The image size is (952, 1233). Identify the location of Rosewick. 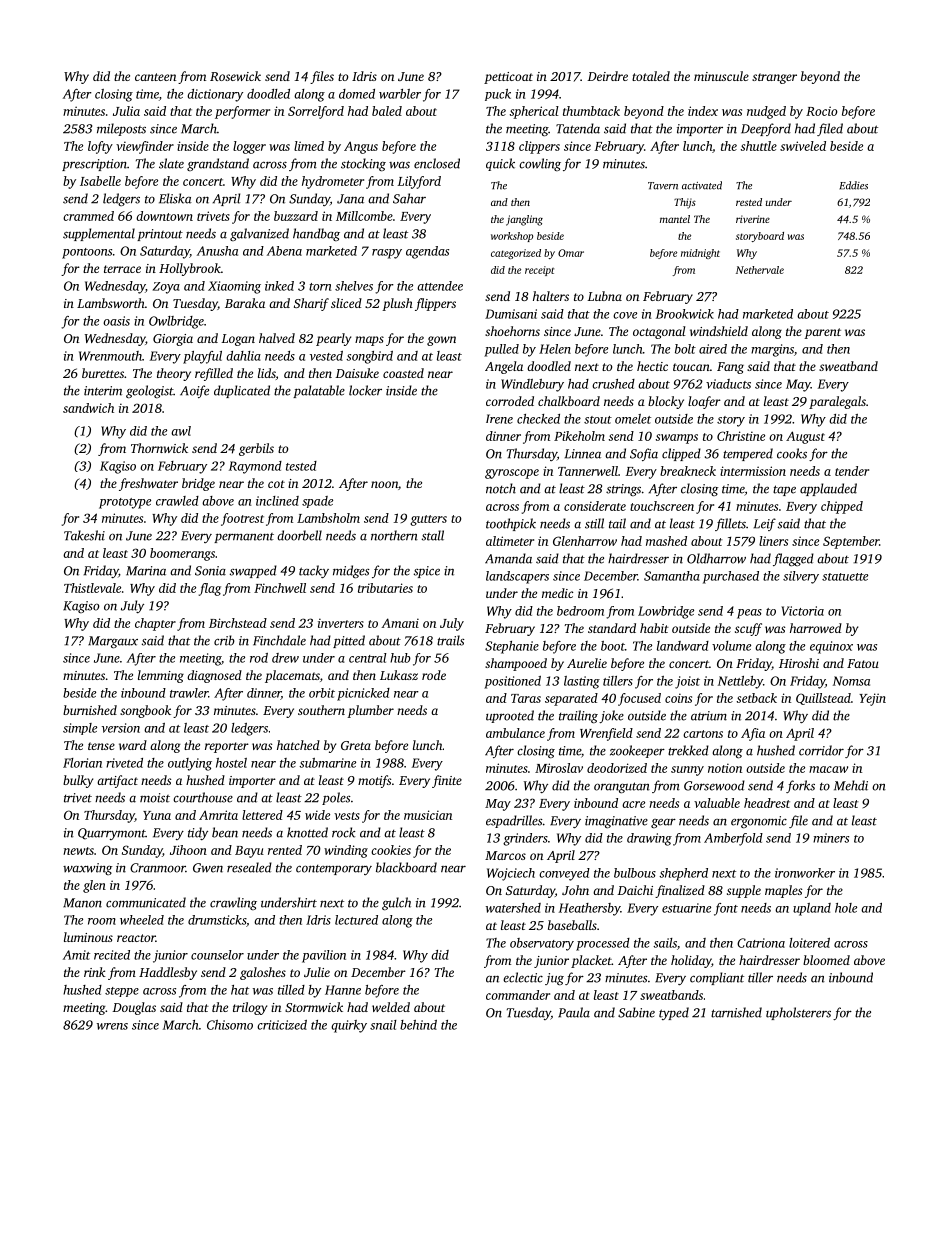
(235, 76).
